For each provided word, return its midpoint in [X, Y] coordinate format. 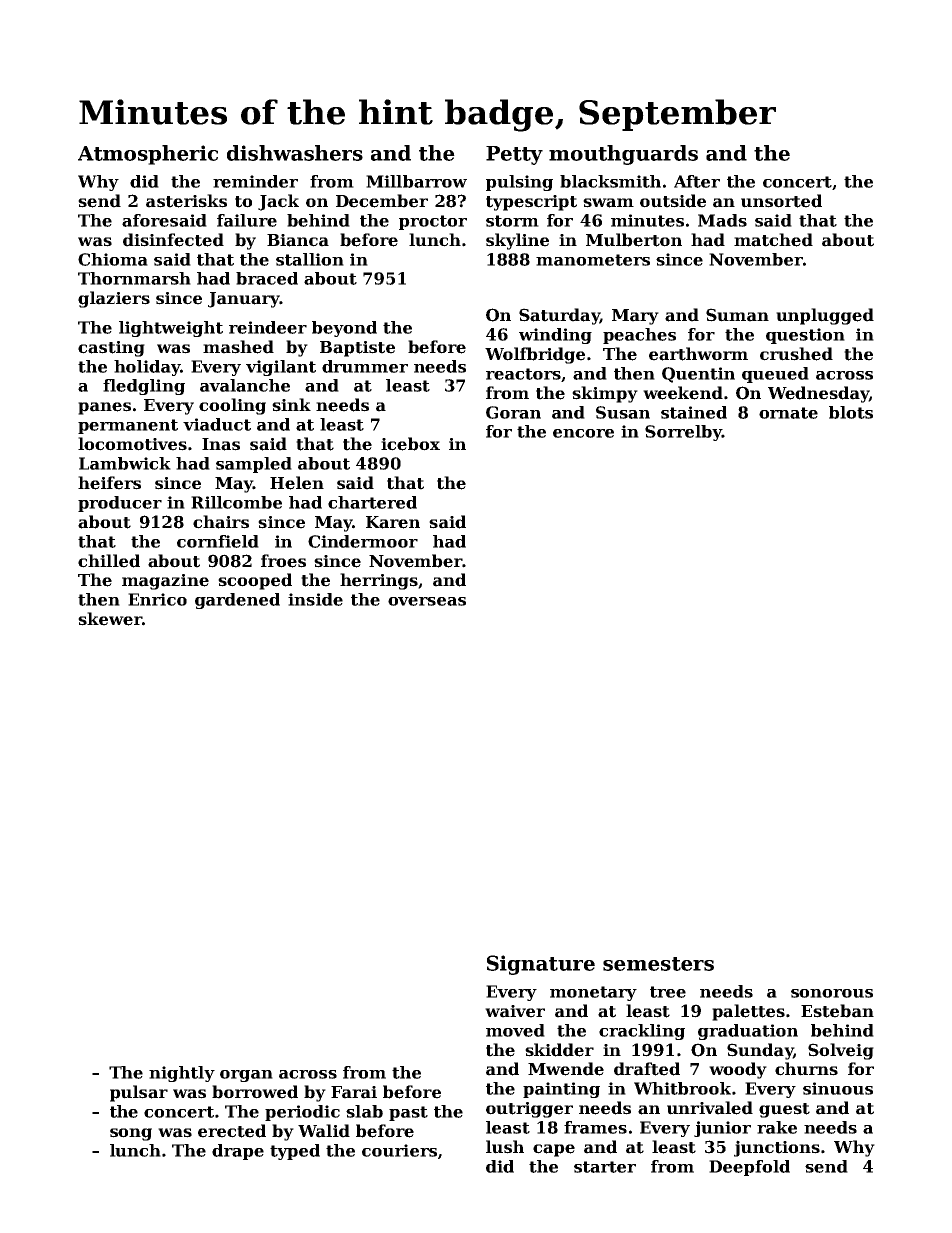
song [131, 1134]
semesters [658, 964]
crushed [796, 354]
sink [291, 405]
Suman [737, 315]
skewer [110, 619]
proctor [433, 222]
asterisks [186, 201]
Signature [541, 965]
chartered [372, 502]
